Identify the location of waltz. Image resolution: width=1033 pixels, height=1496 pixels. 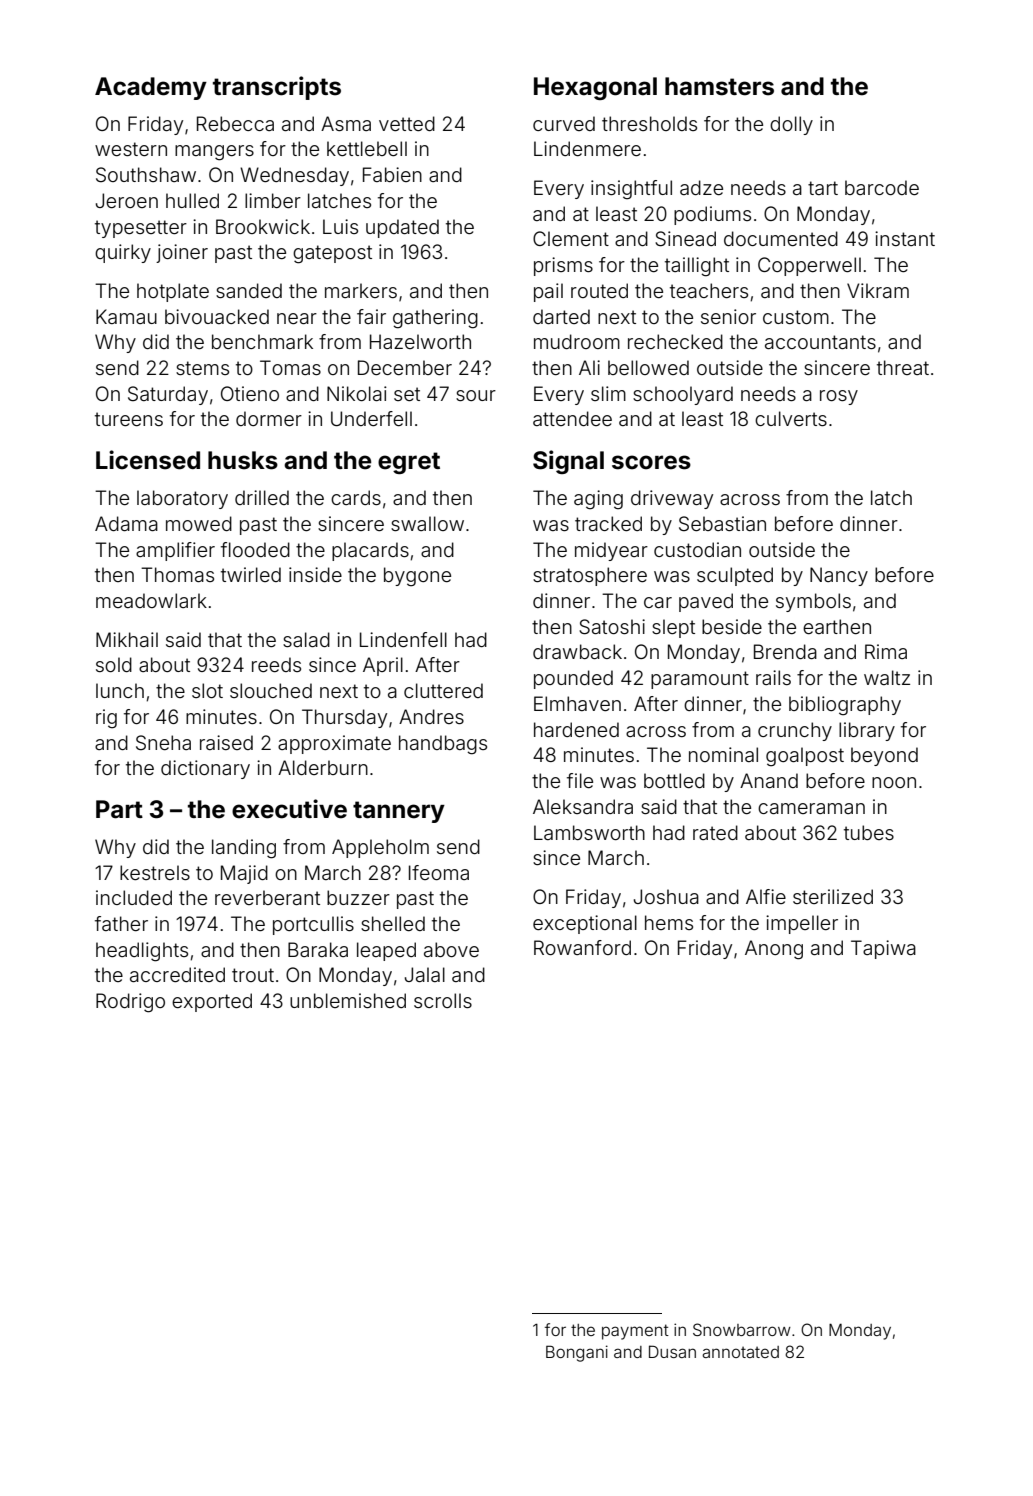
(887, 677).
